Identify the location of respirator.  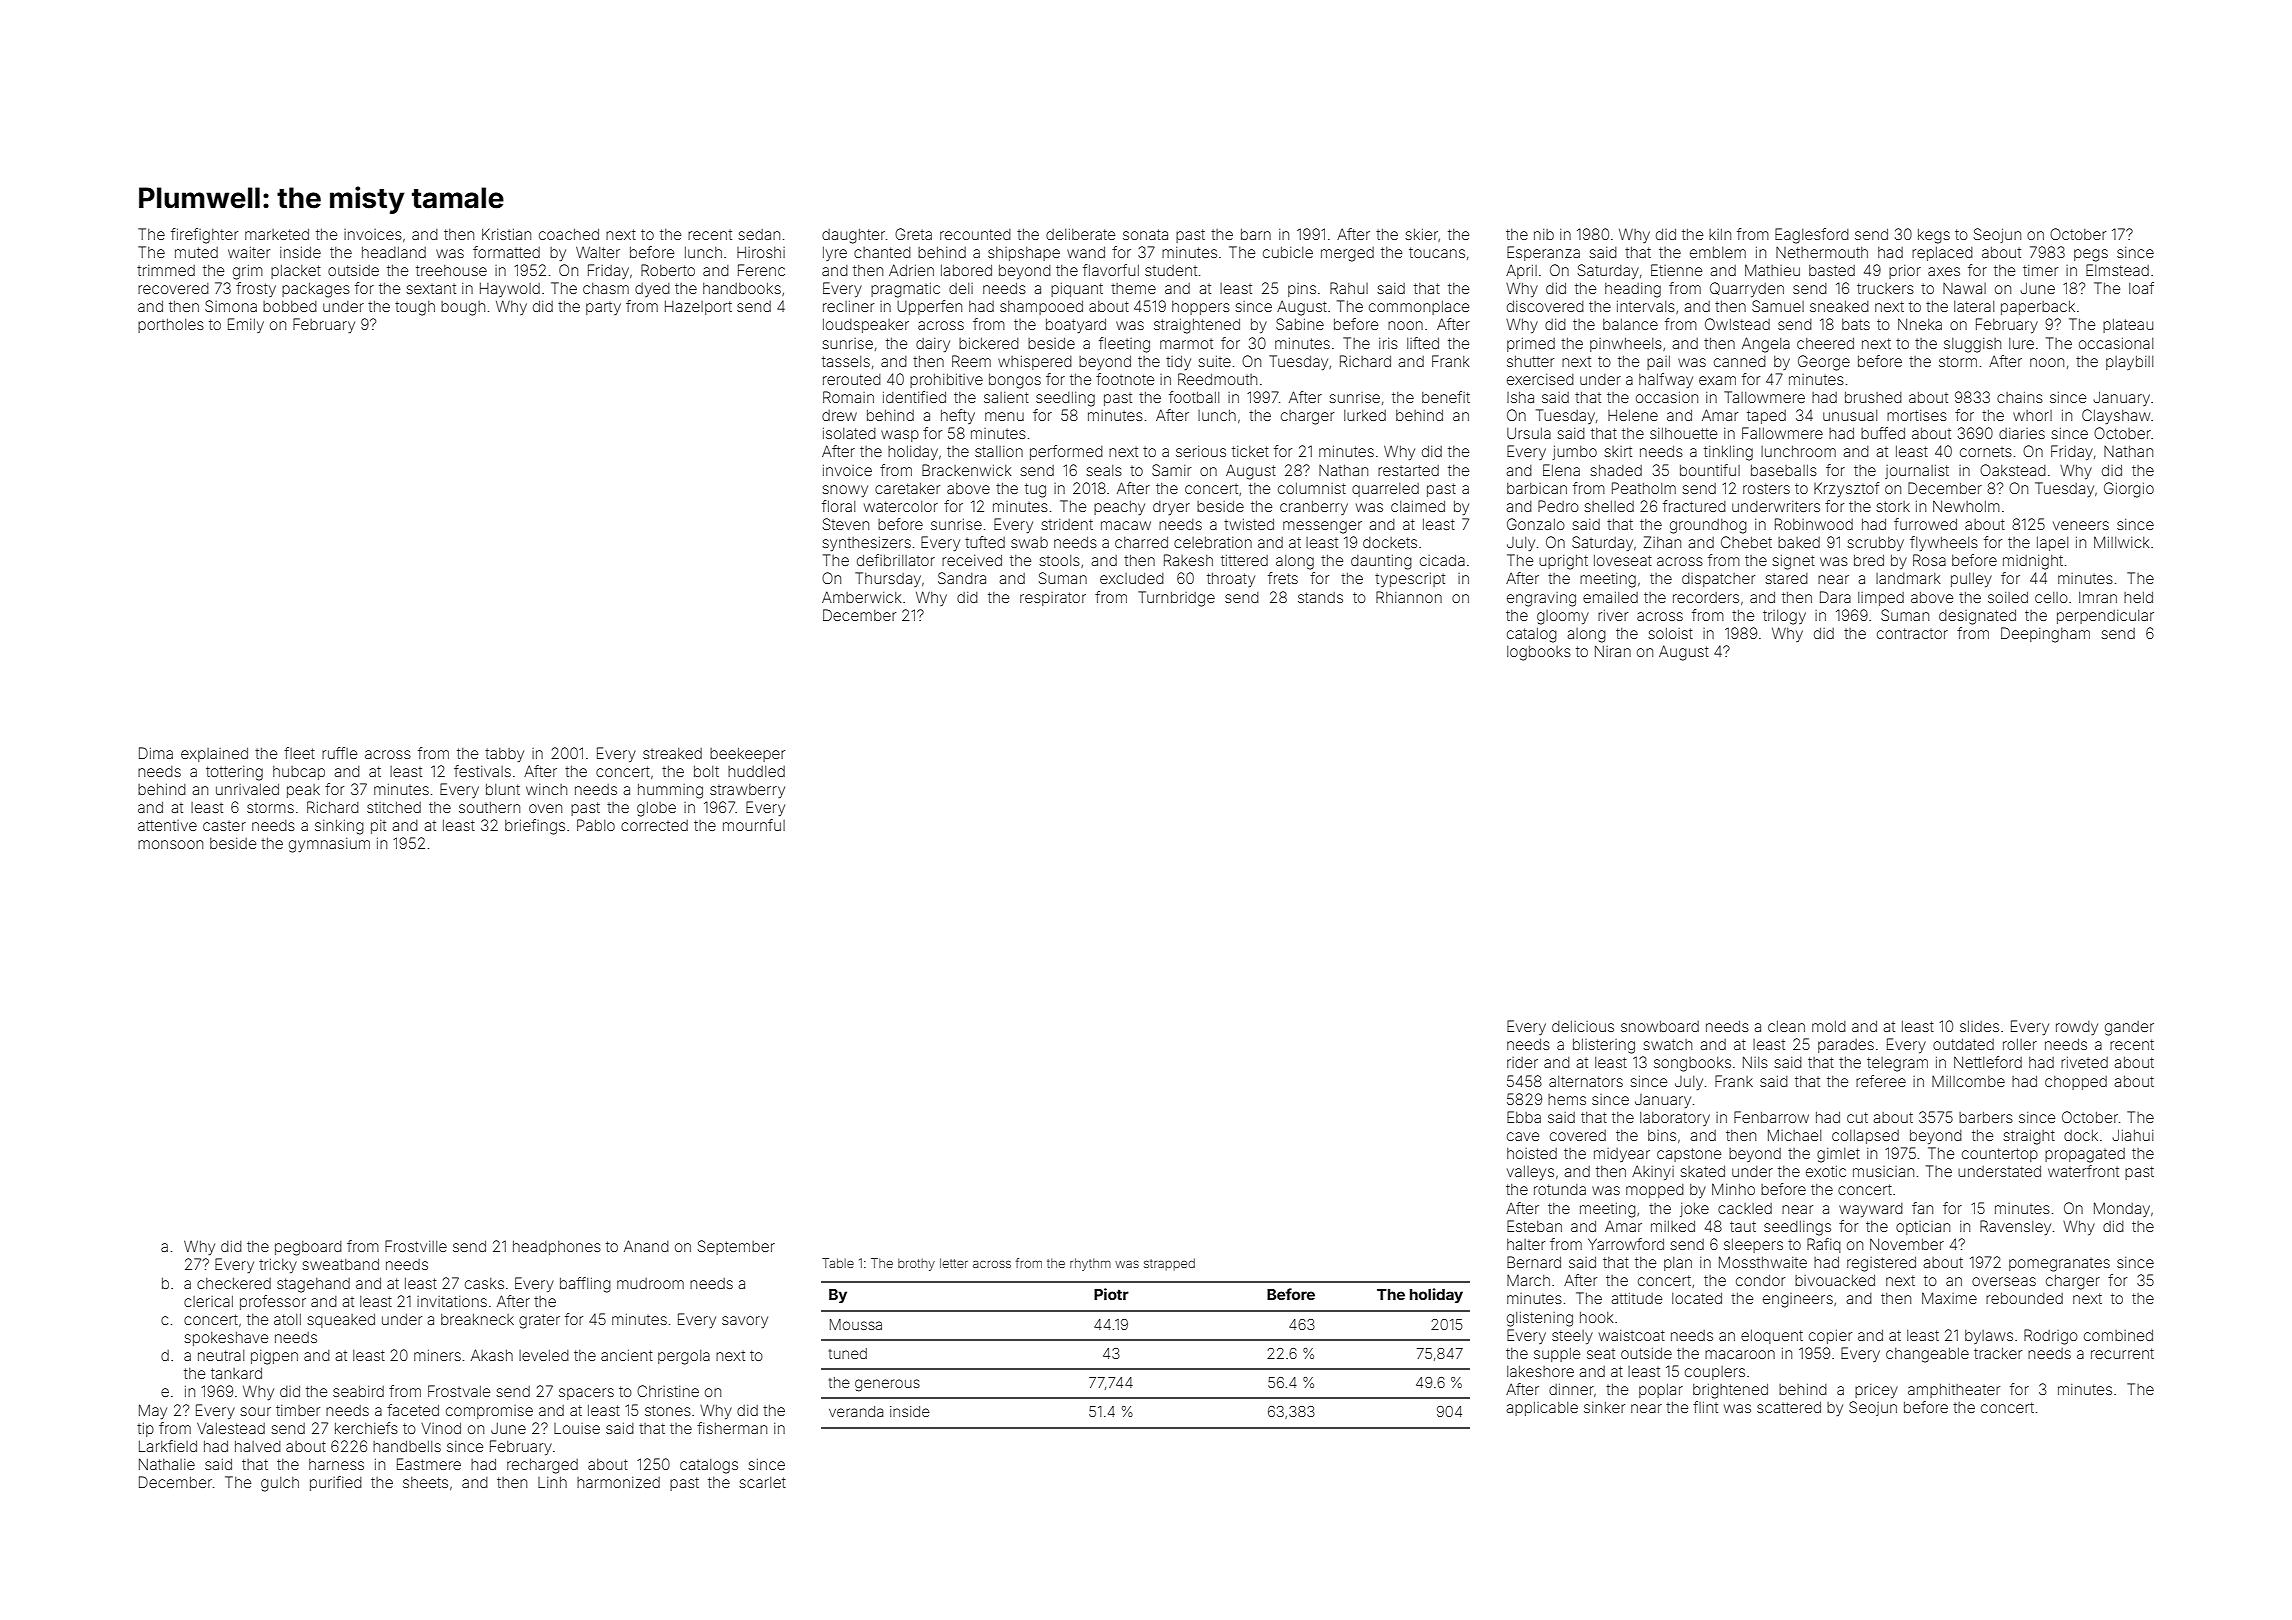
(1053, 599).
